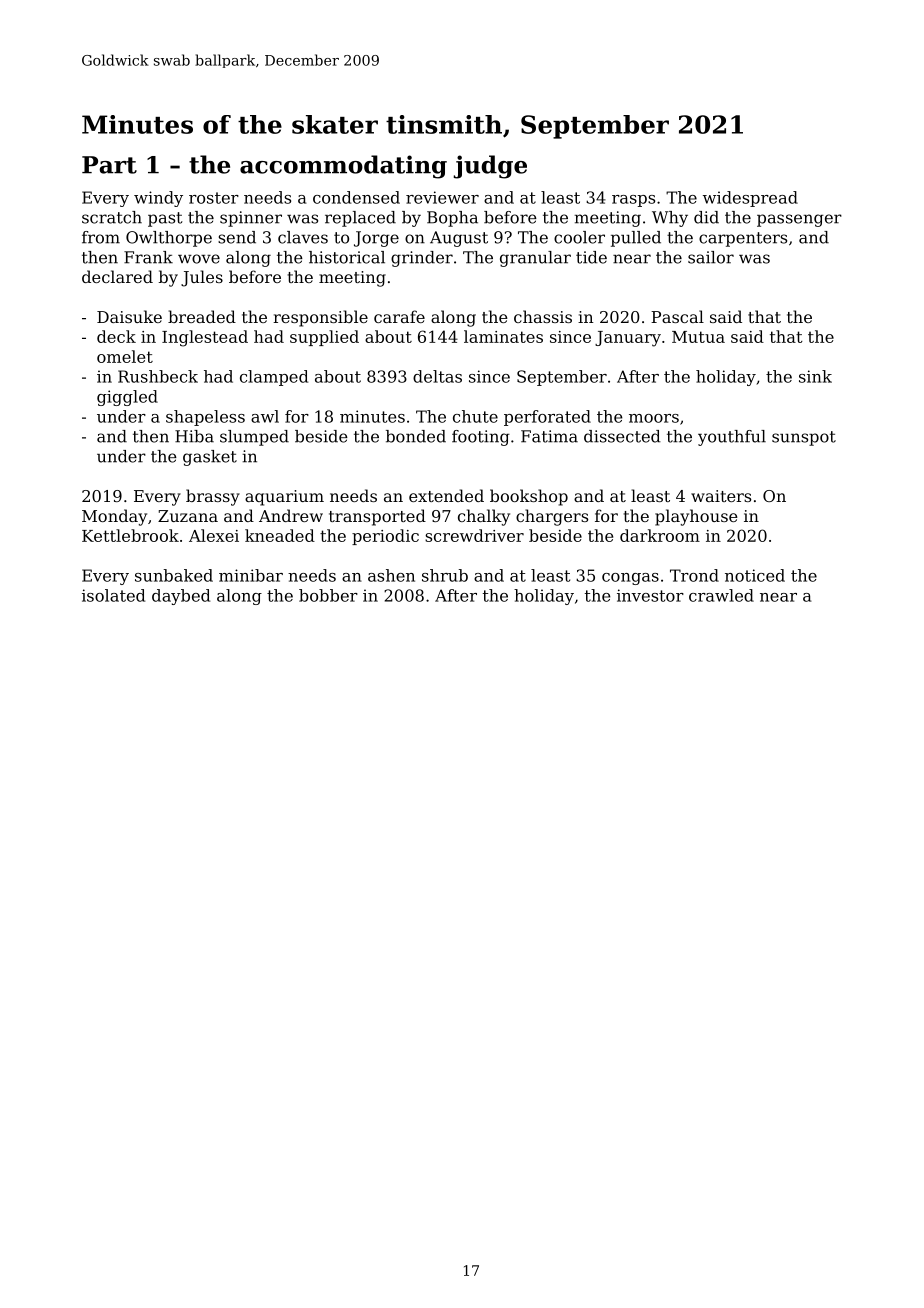 This screenshot has height=1308, width=924. I want to click on sailor, so click(711, 257).
